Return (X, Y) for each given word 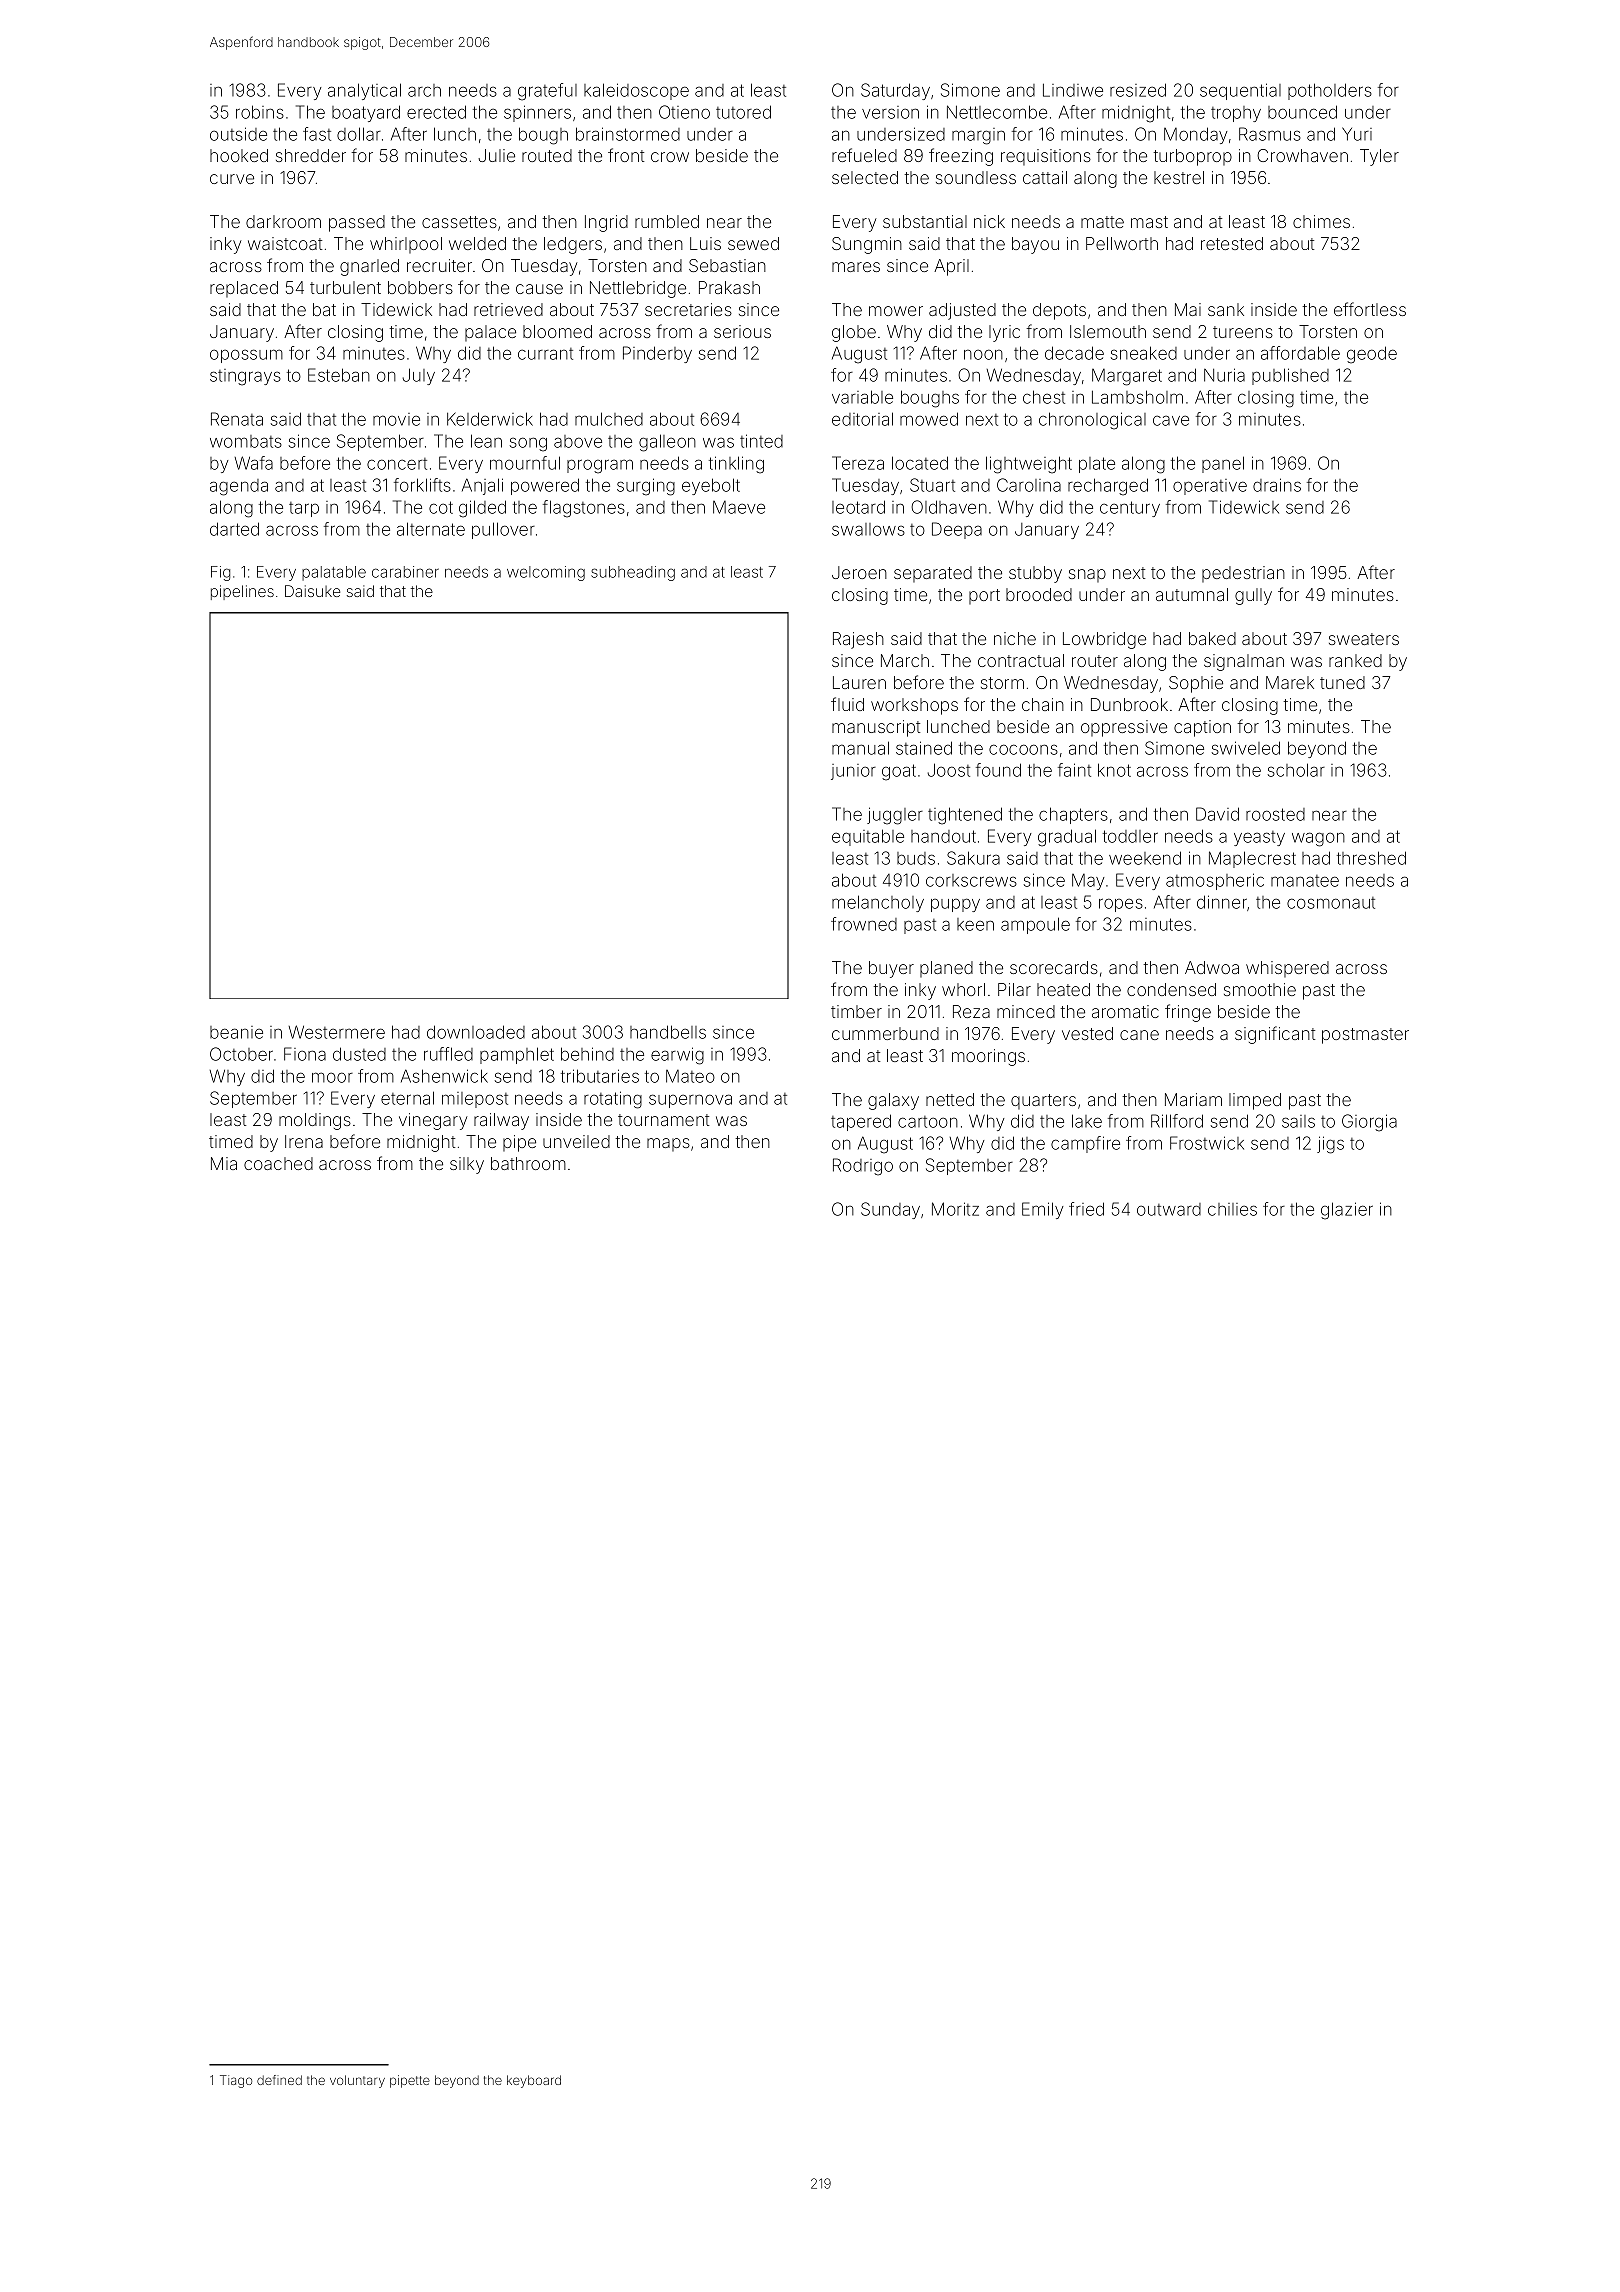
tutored (743, 112)
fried (1086, 1209)
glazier (1347, 1211)
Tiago (236, 2081)
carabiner (405, 572)
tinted (761, 441)
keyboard (534, 2081)
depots (1059, 311)
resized (1138, 90)
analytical (364, 91)
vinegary (433, 1121)
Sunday (890, 1210)
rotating (613, 1100)
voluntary (357, 2081)
